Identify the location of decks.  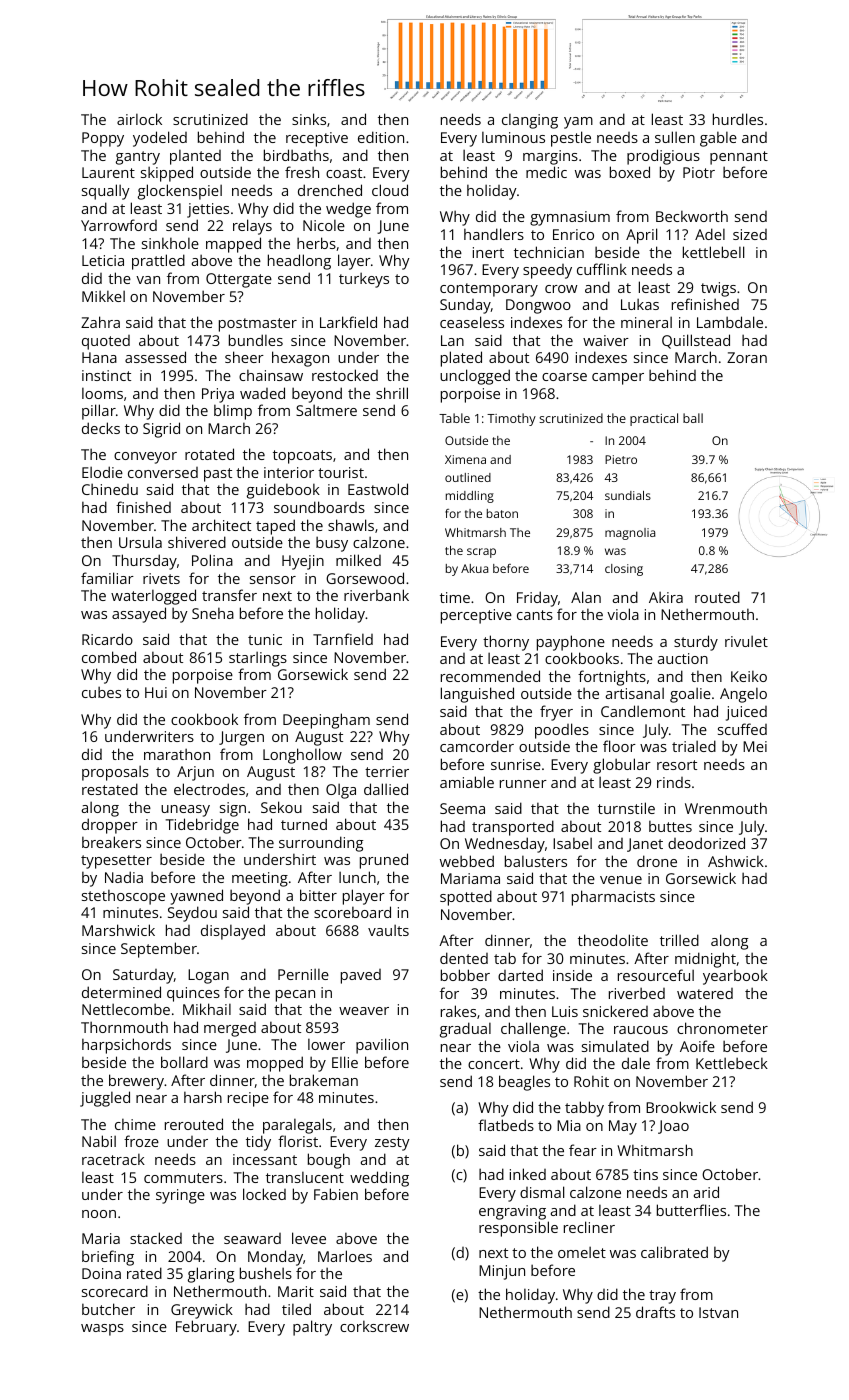
(101, 428).
